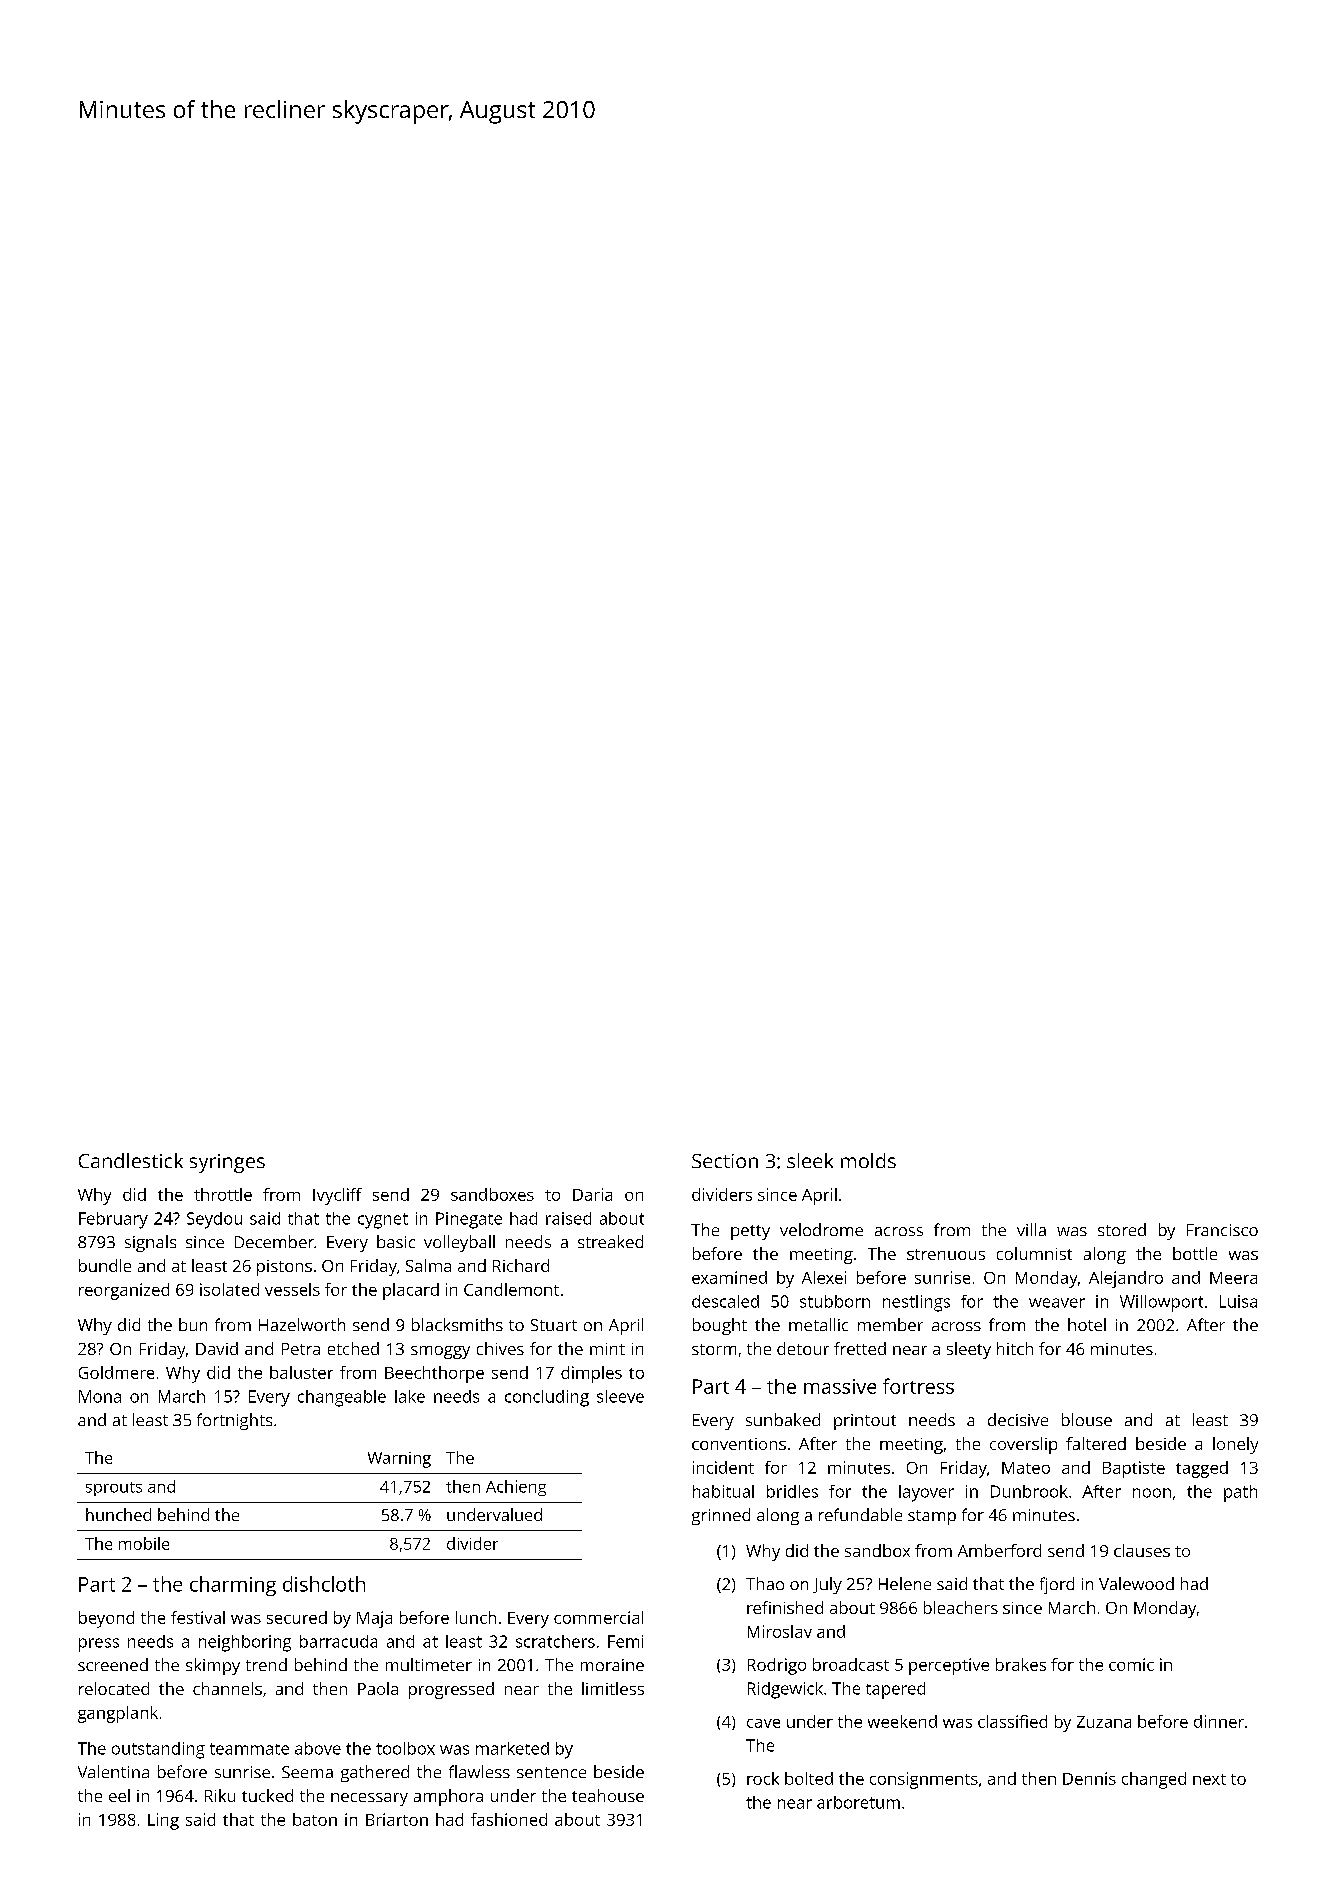  I want to click on placard, so click(411, 1291).
